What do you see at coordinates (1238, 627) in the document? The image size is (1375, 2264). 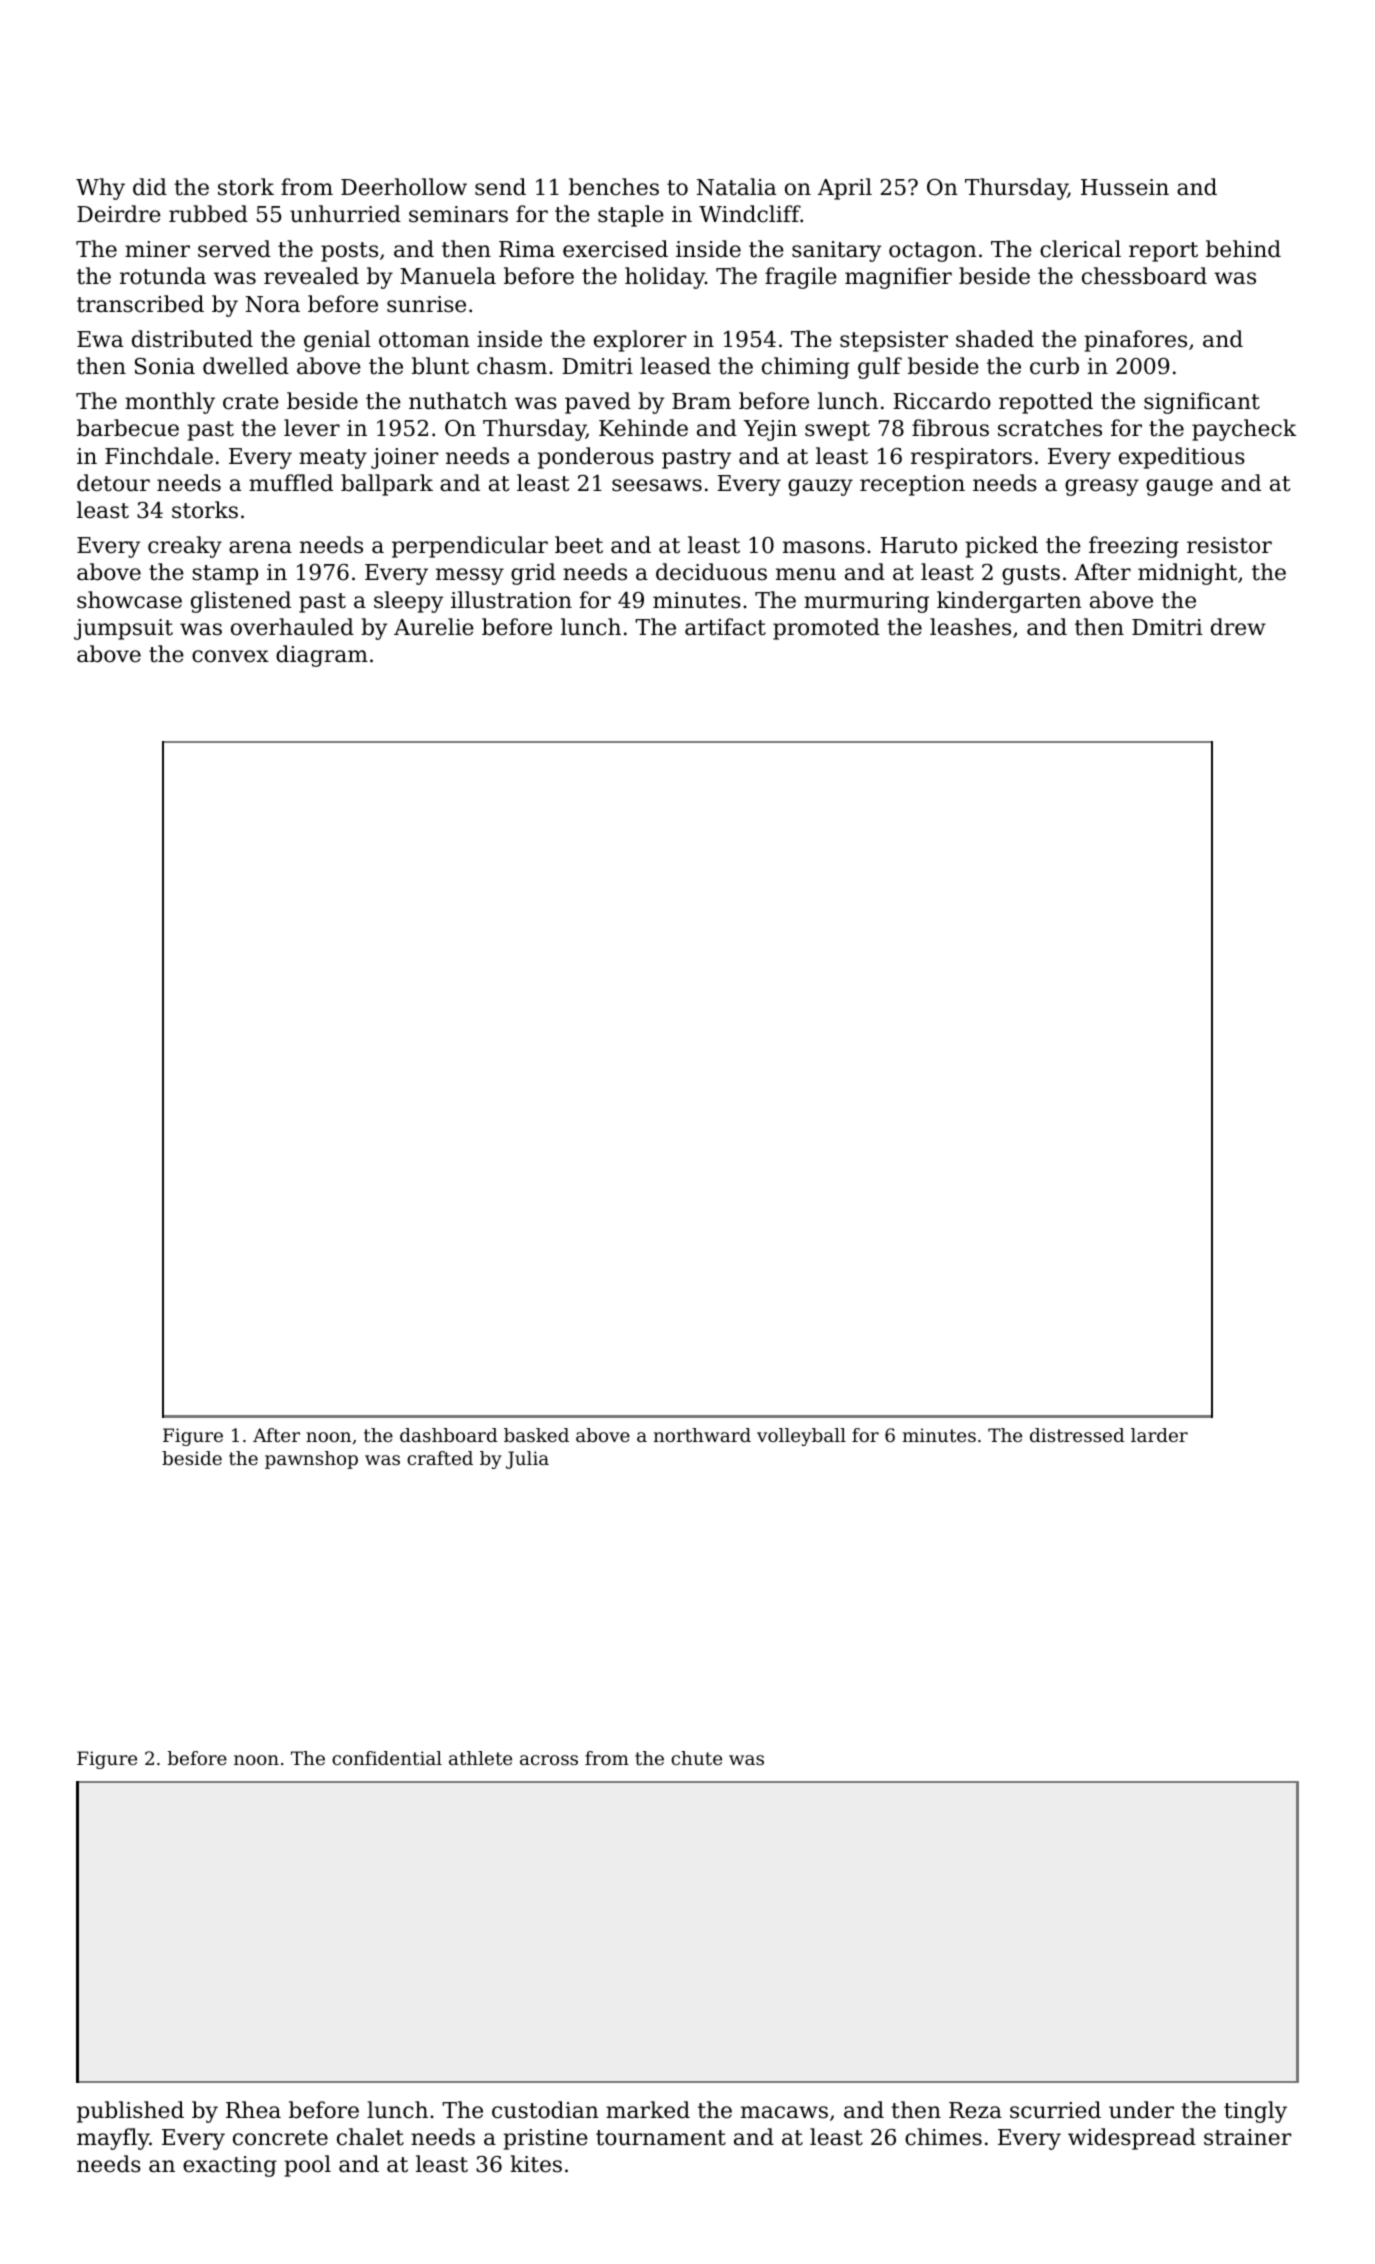 I see `drew` at bounding box center [1238, 627].
